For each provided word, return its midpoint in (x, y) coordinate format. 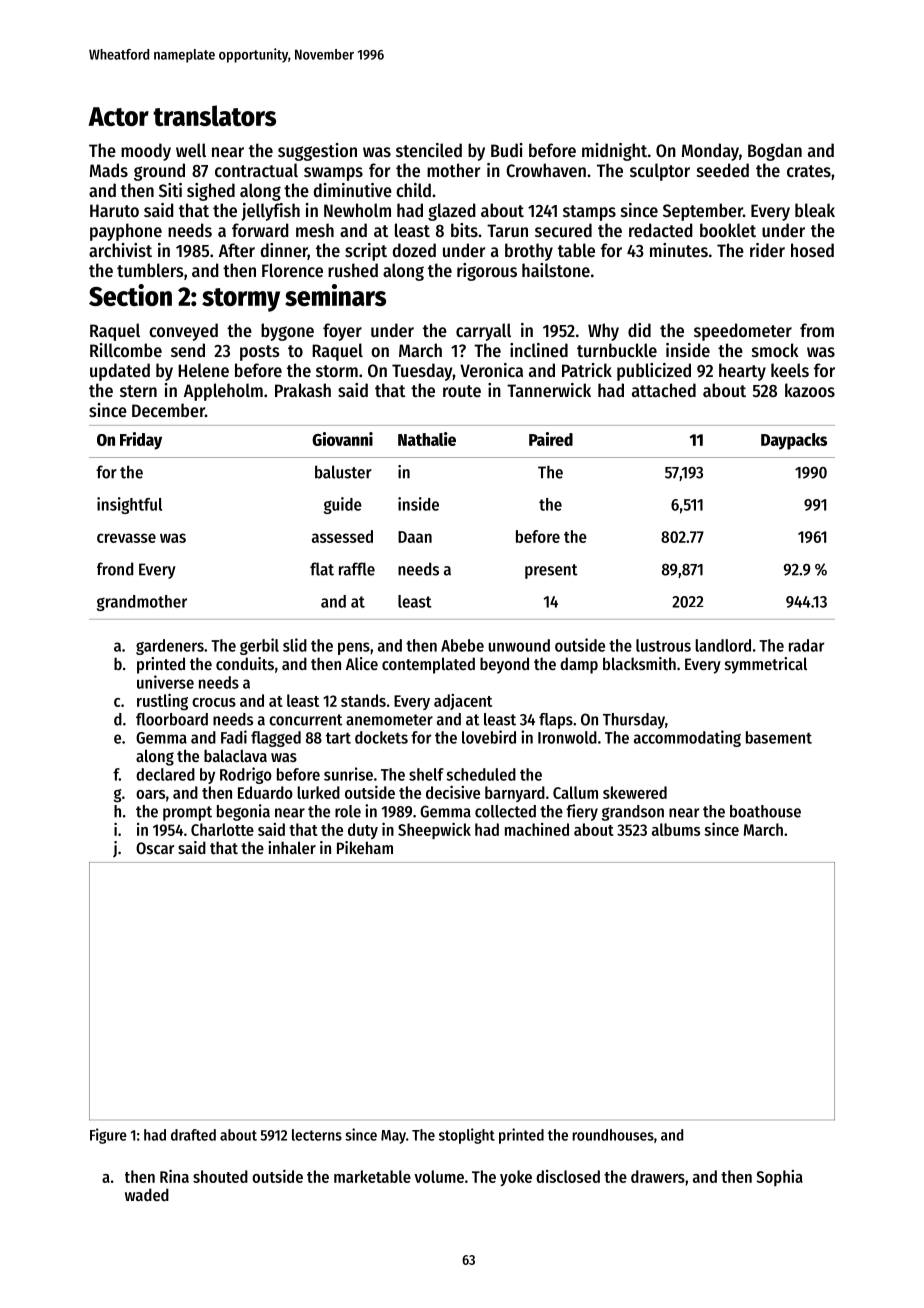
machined (537, 829)
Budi (507, 150)
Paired (551, 439)
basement (779, 737)
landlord (723, 645)
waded (147, 1194)
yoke (516, 1178)
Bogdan (775, 152)
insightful (129, 505)
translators (214, 115)
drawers (658, 1176)
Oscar (155, 848)
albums (676, 829)
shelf (426, 774)
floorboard (172, 719)
